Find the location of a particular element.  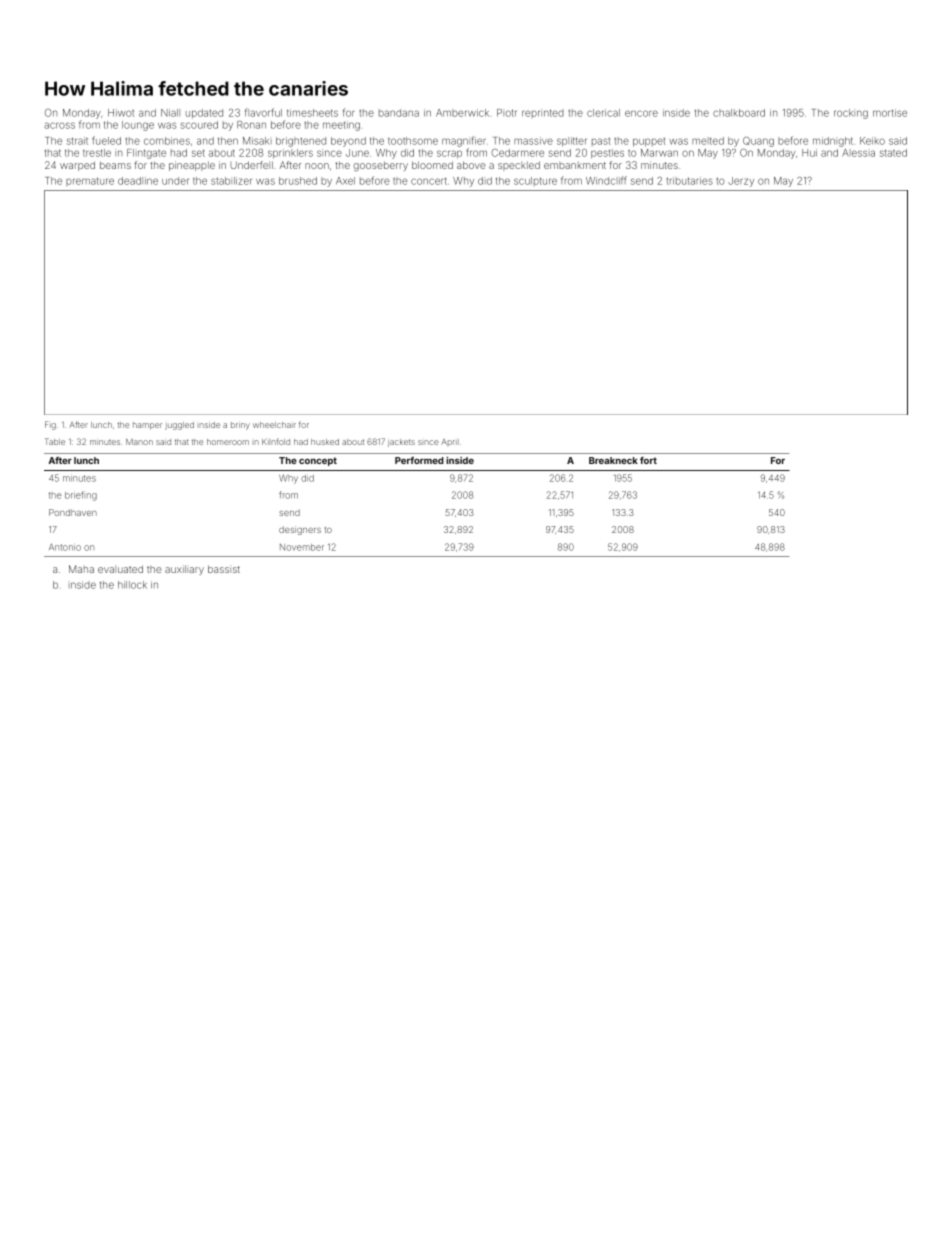

Windcliff is located at coordinates (606, 180).
